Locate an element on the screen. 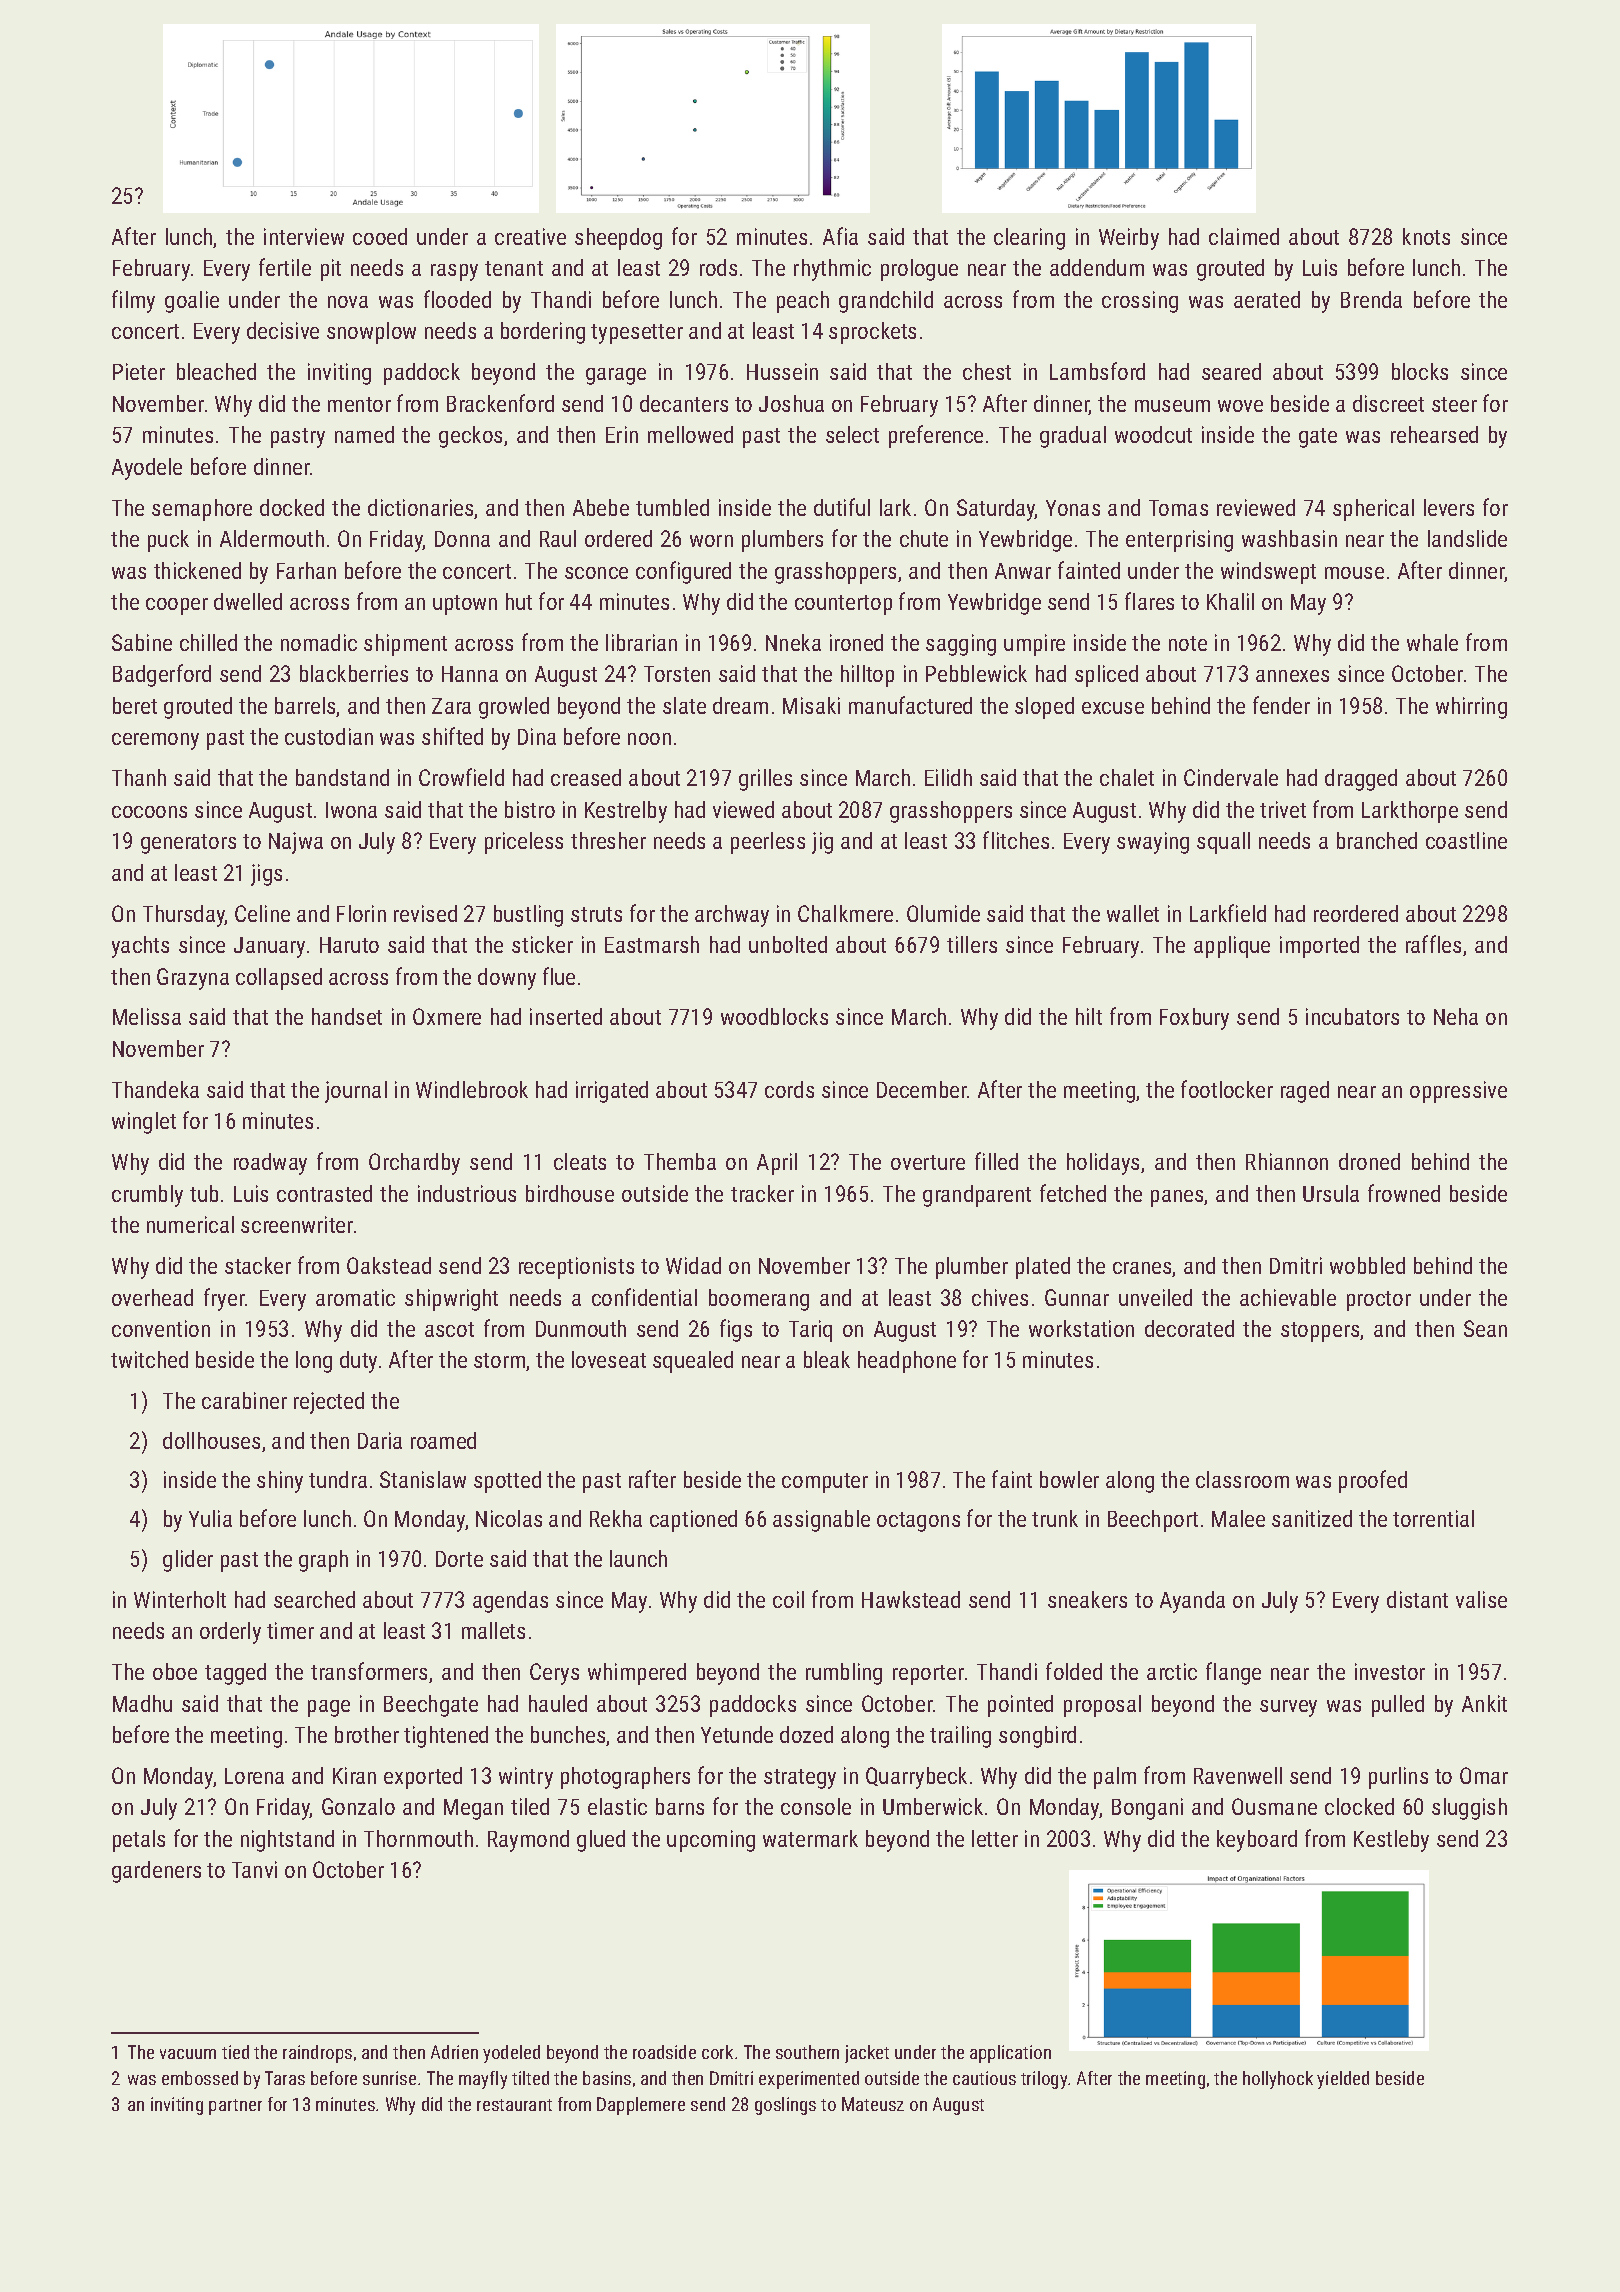 The image size is (1620, 2292). bleak is located at coordinates (827, 1359).
